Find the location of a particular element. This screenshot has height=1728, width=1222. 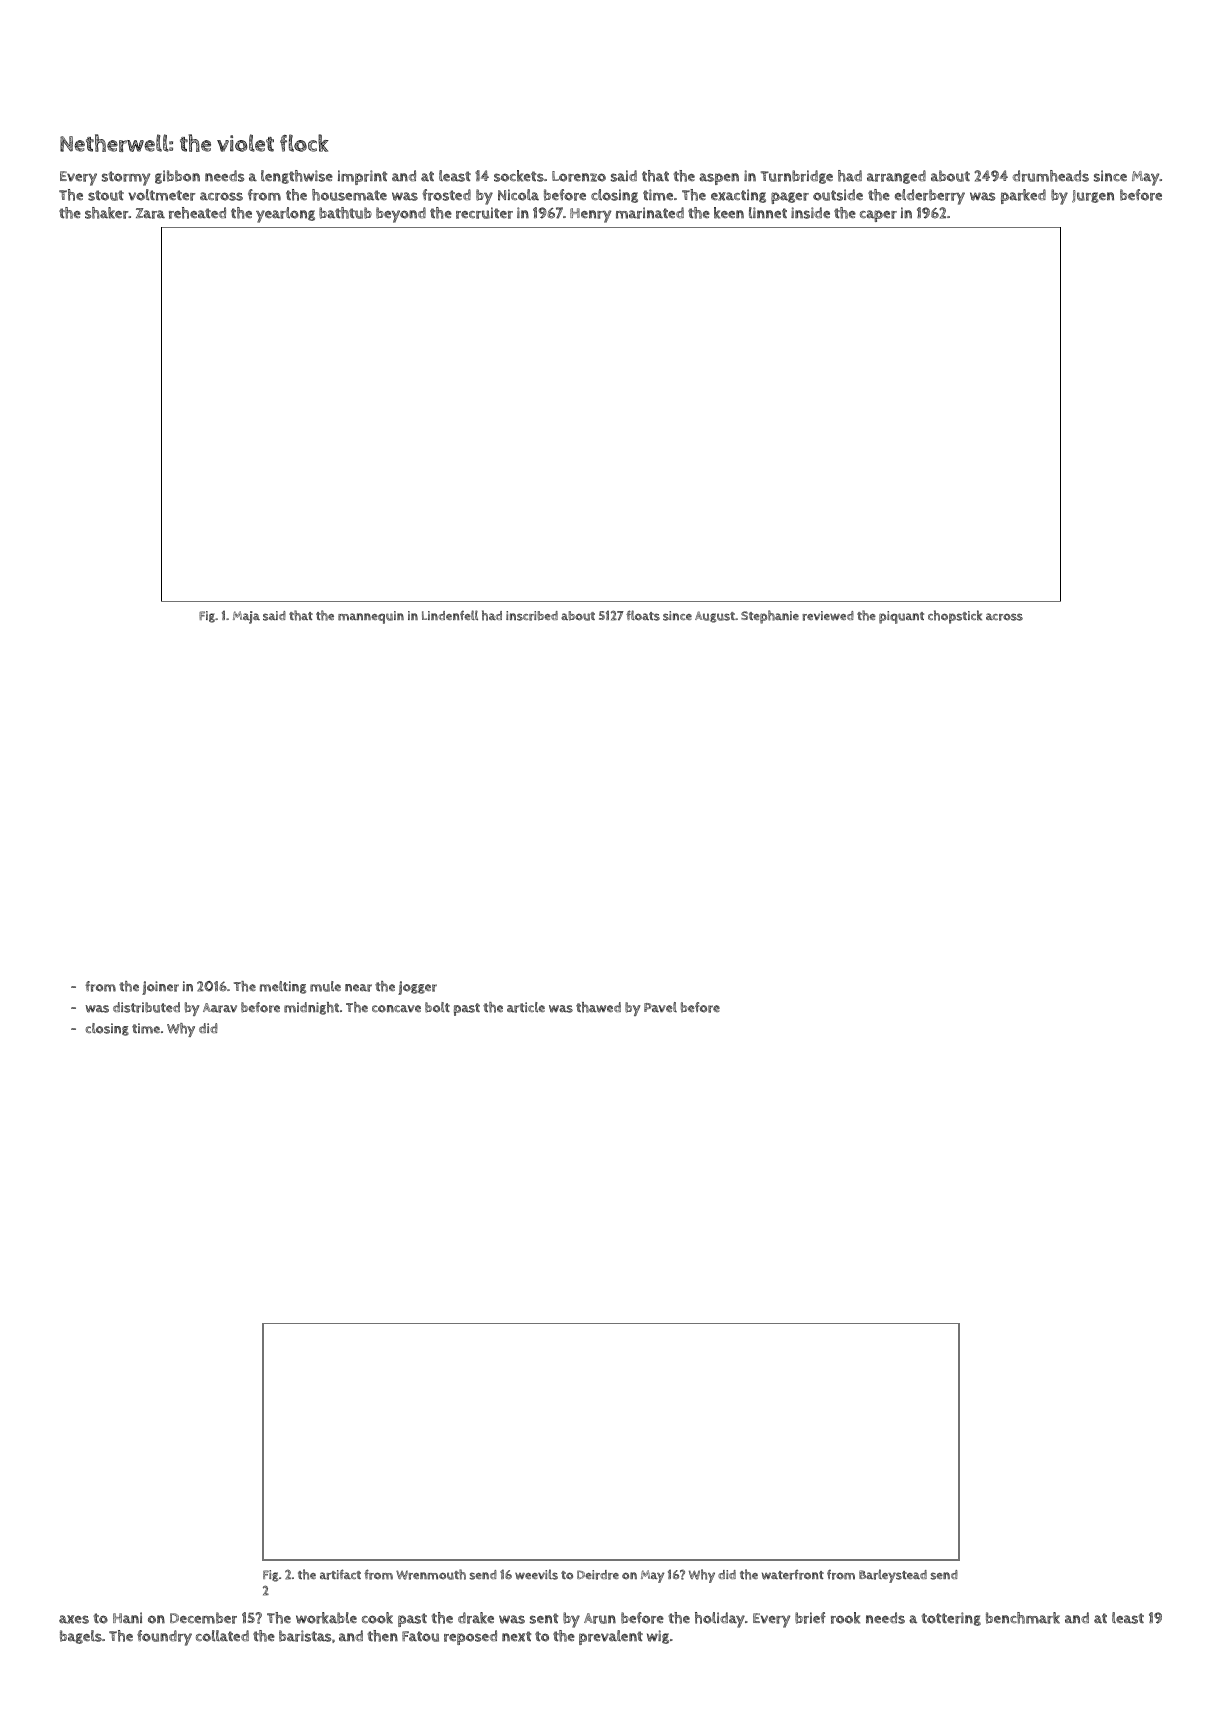

caper is located at coordinates (878, 216).
